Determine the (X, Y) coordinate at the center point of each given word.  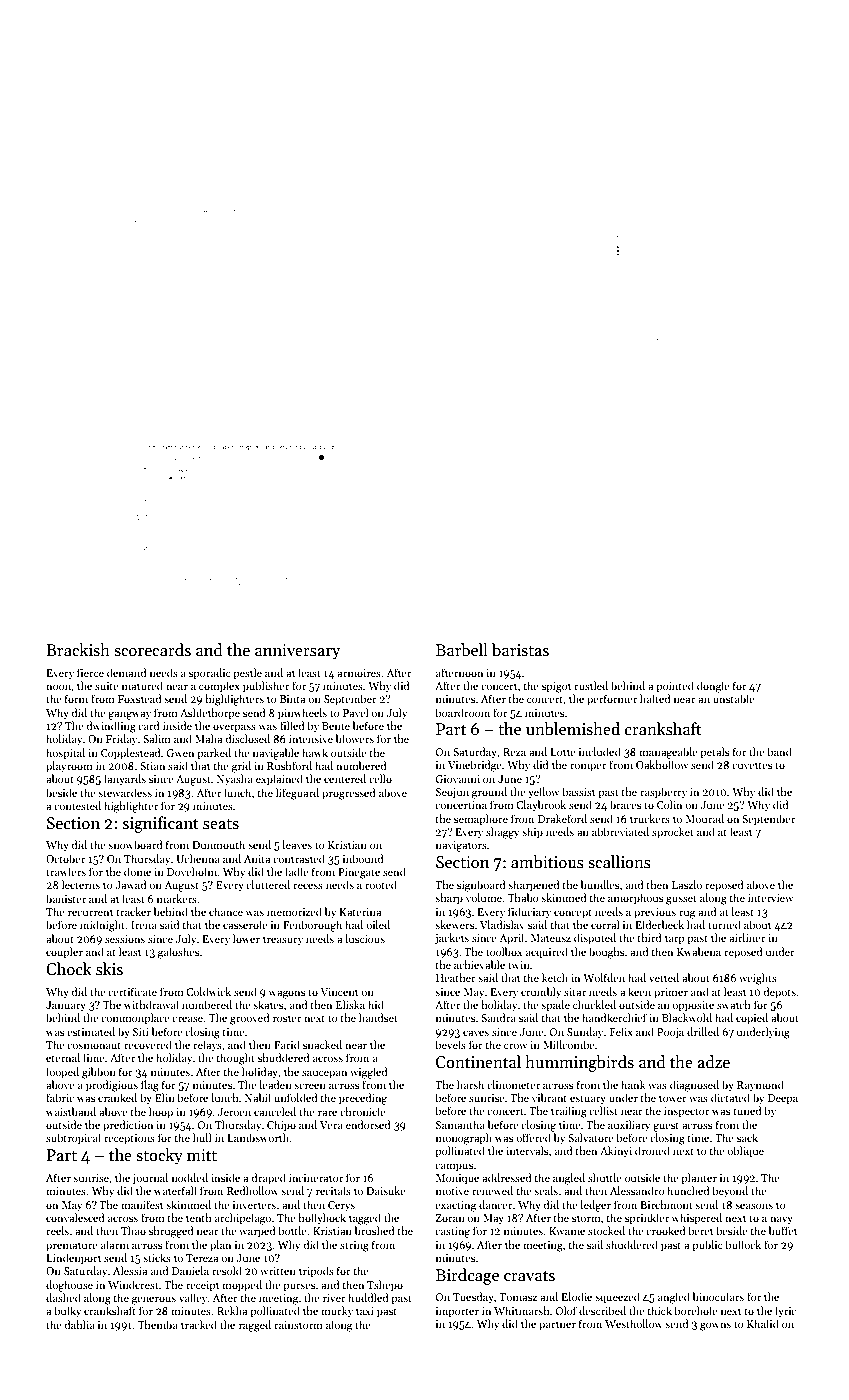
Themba (158, 1324)
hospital (65, 754)
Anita (257, 859)
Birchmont (666, 1204)
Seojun (452, 793)
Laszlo (687, 884)
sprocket (673, 833)
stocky (159, 1156)
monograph (464, 1139)
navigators (461, 846)
